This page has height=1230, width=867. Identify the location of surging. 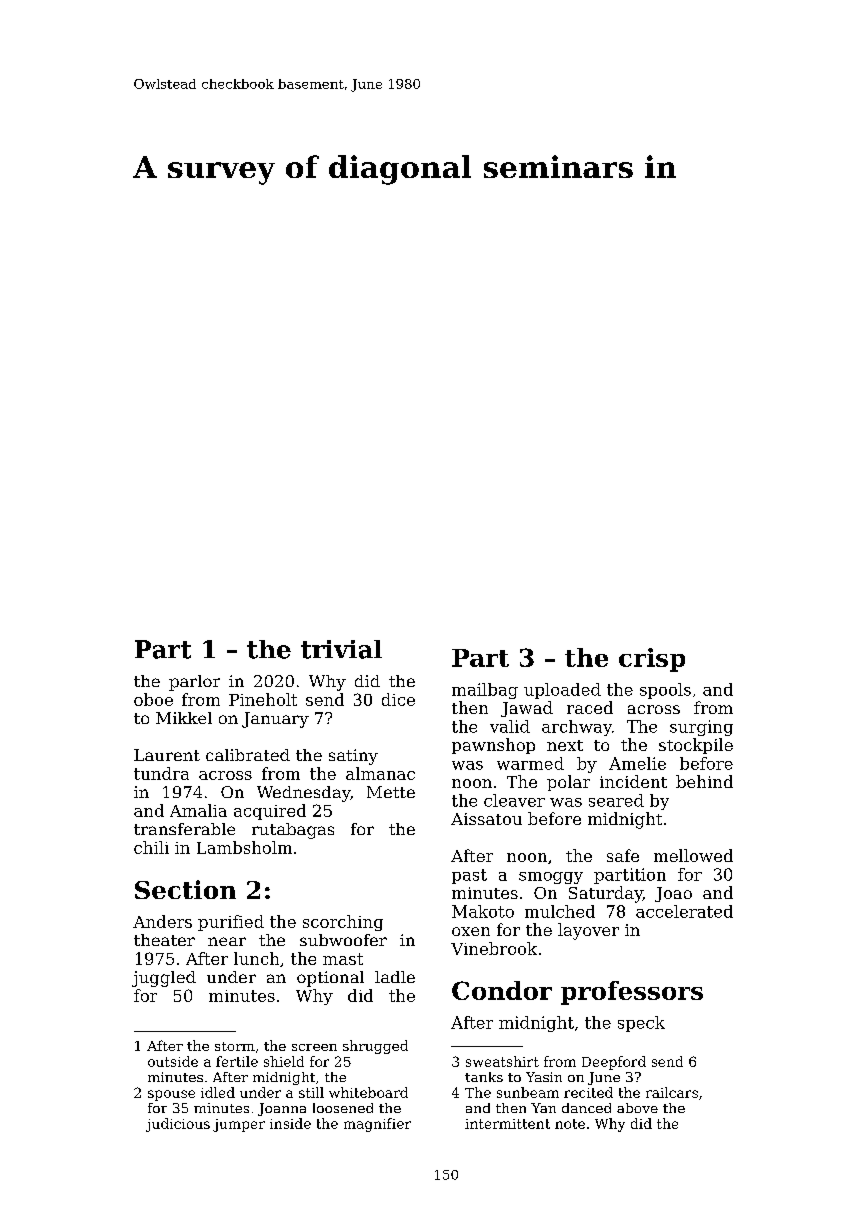
(701, 728).
